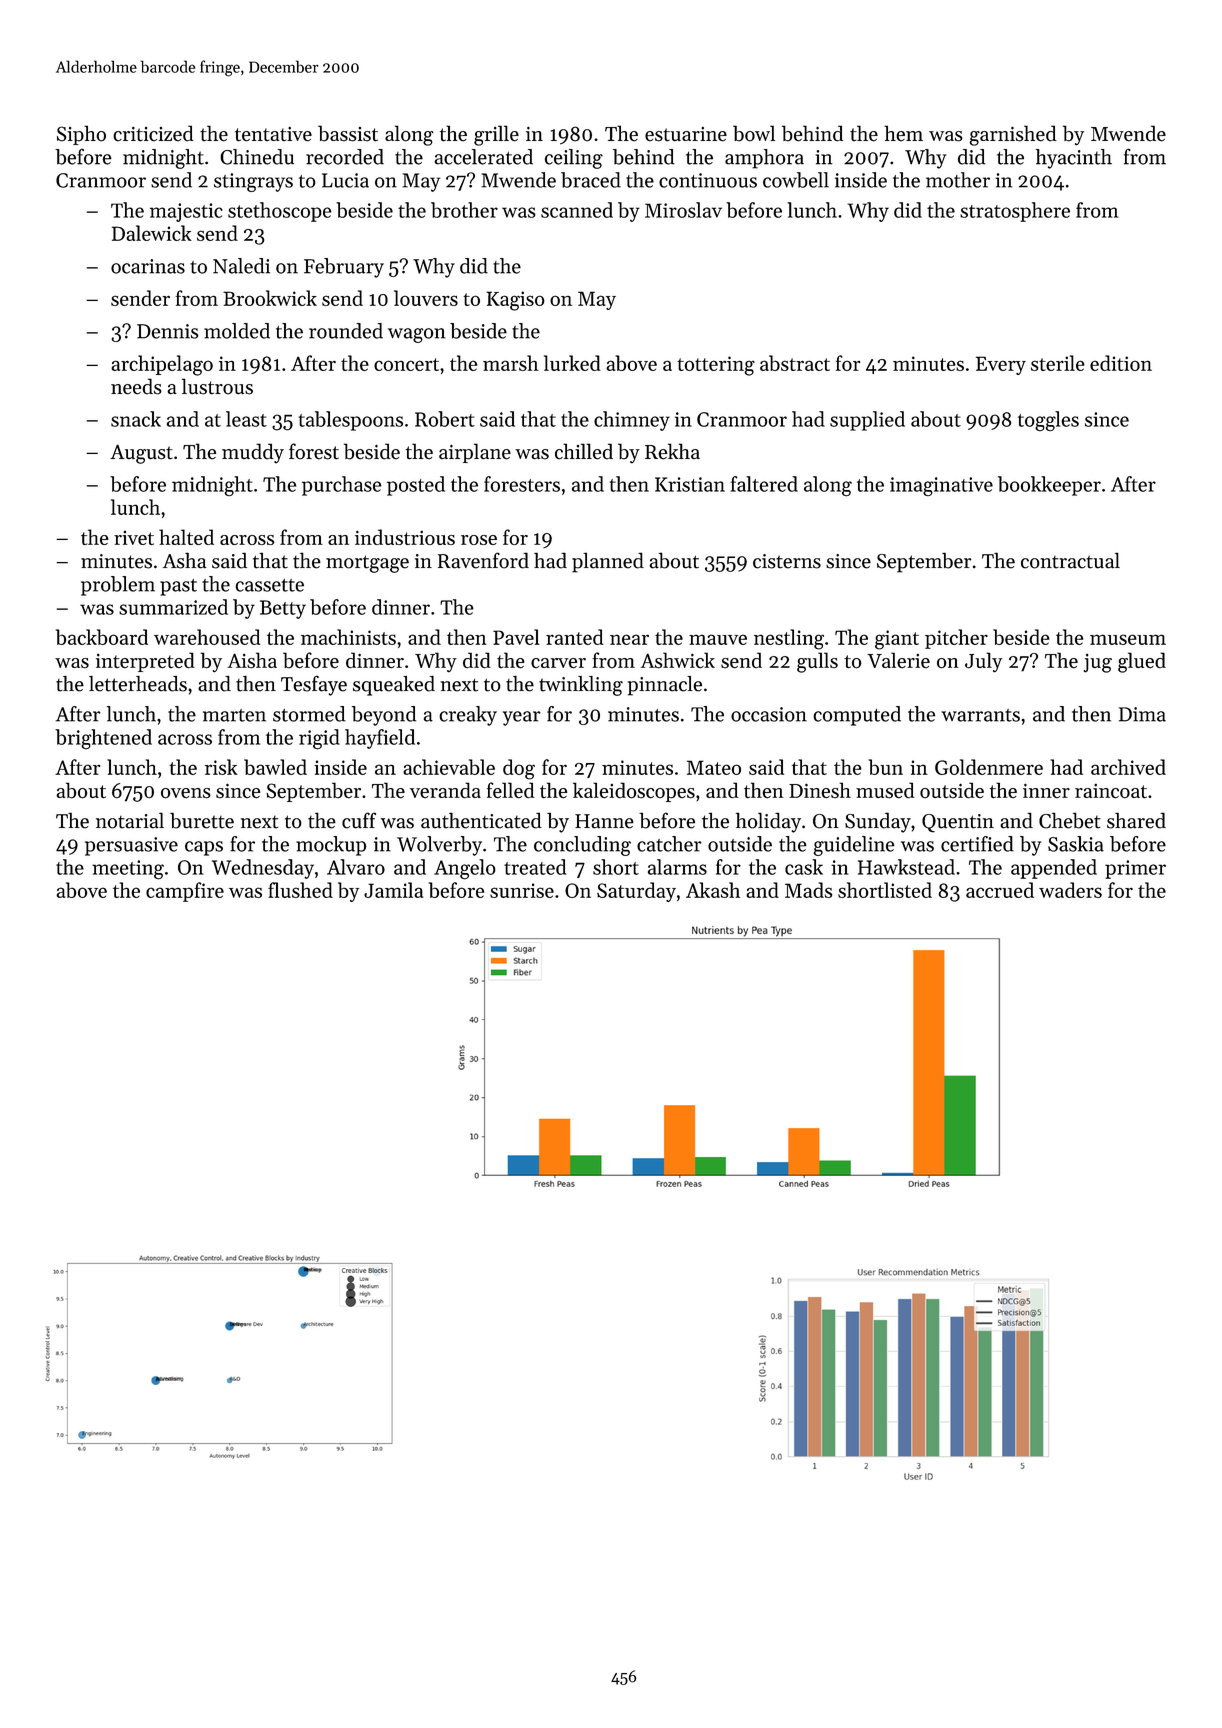 The height and width of the document is (1728, 1222). I want to click on notarial, so click(130, 820).
